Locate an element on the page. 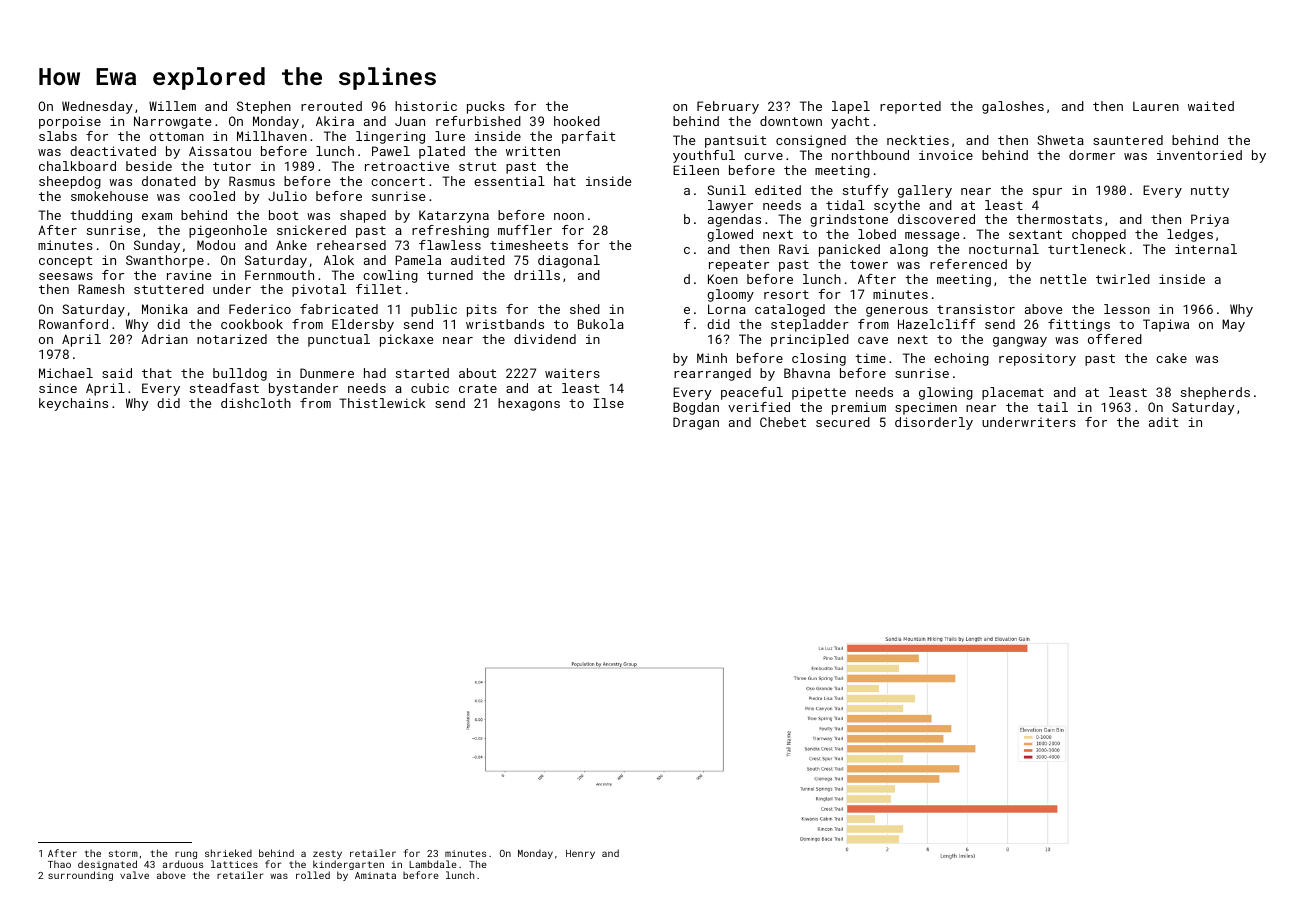 Image resolution: width=1308 pixels, height=924 pixels. punctual is located at coordinates (339, 340).
